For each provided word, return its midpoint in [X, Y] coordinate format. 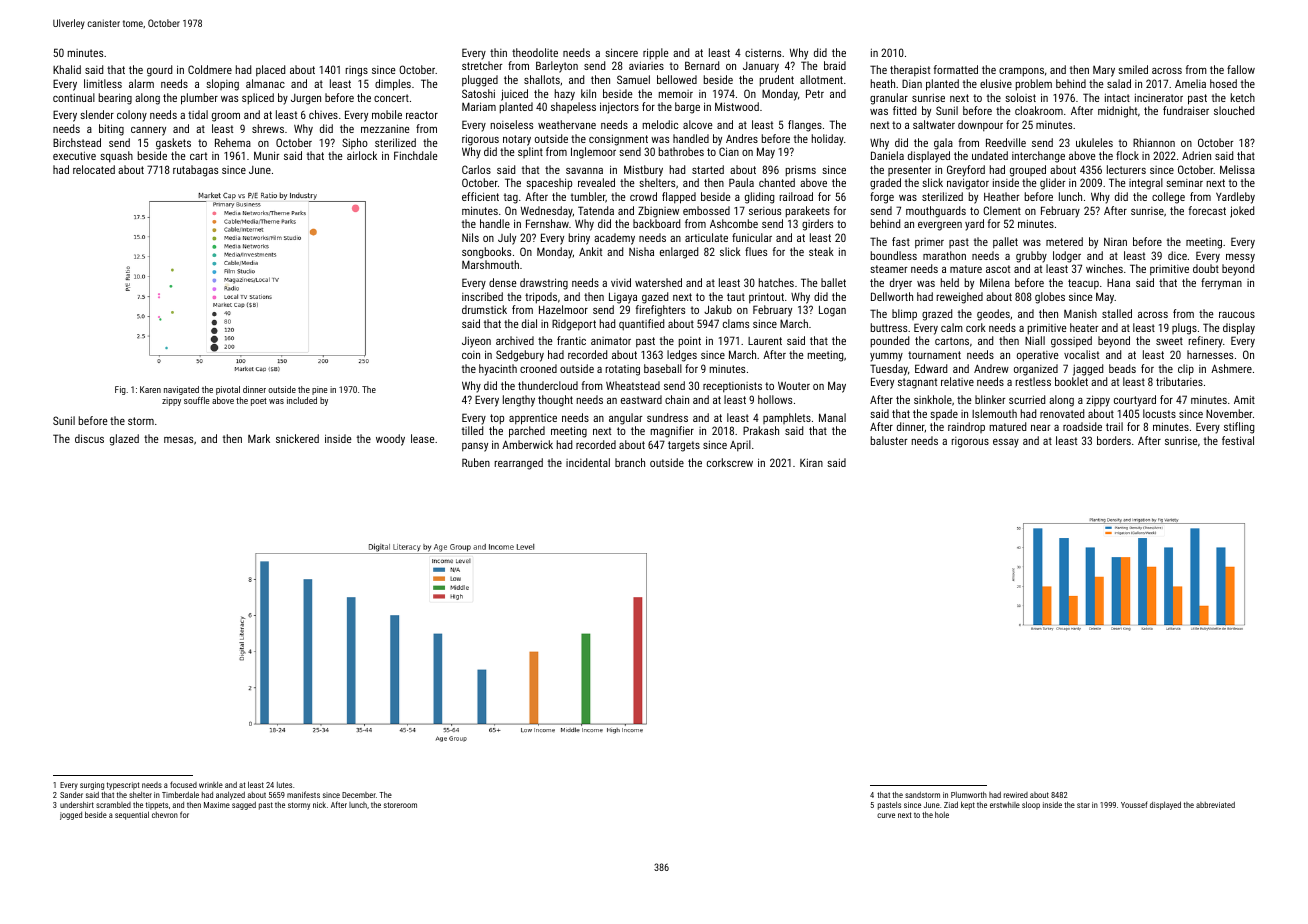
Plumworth [969, 794]
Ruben [476, 462]
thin [498, 52]
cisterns [763, 53]
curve [886, 815]
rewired [1016, 795]
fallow [1241, 69]
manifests [303, 794]
